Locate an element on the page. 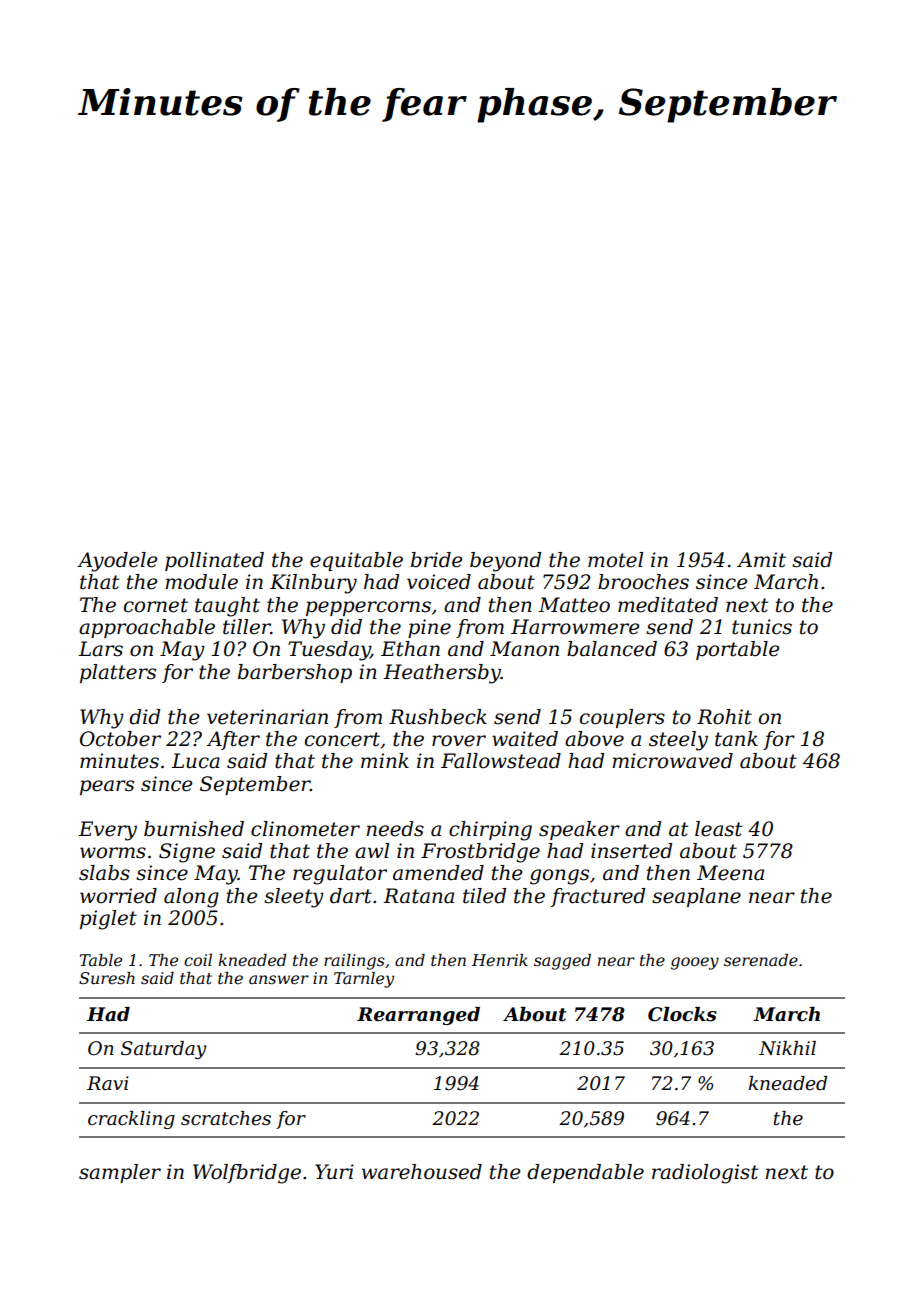  Suresh is located at coordinates (107, 978).
